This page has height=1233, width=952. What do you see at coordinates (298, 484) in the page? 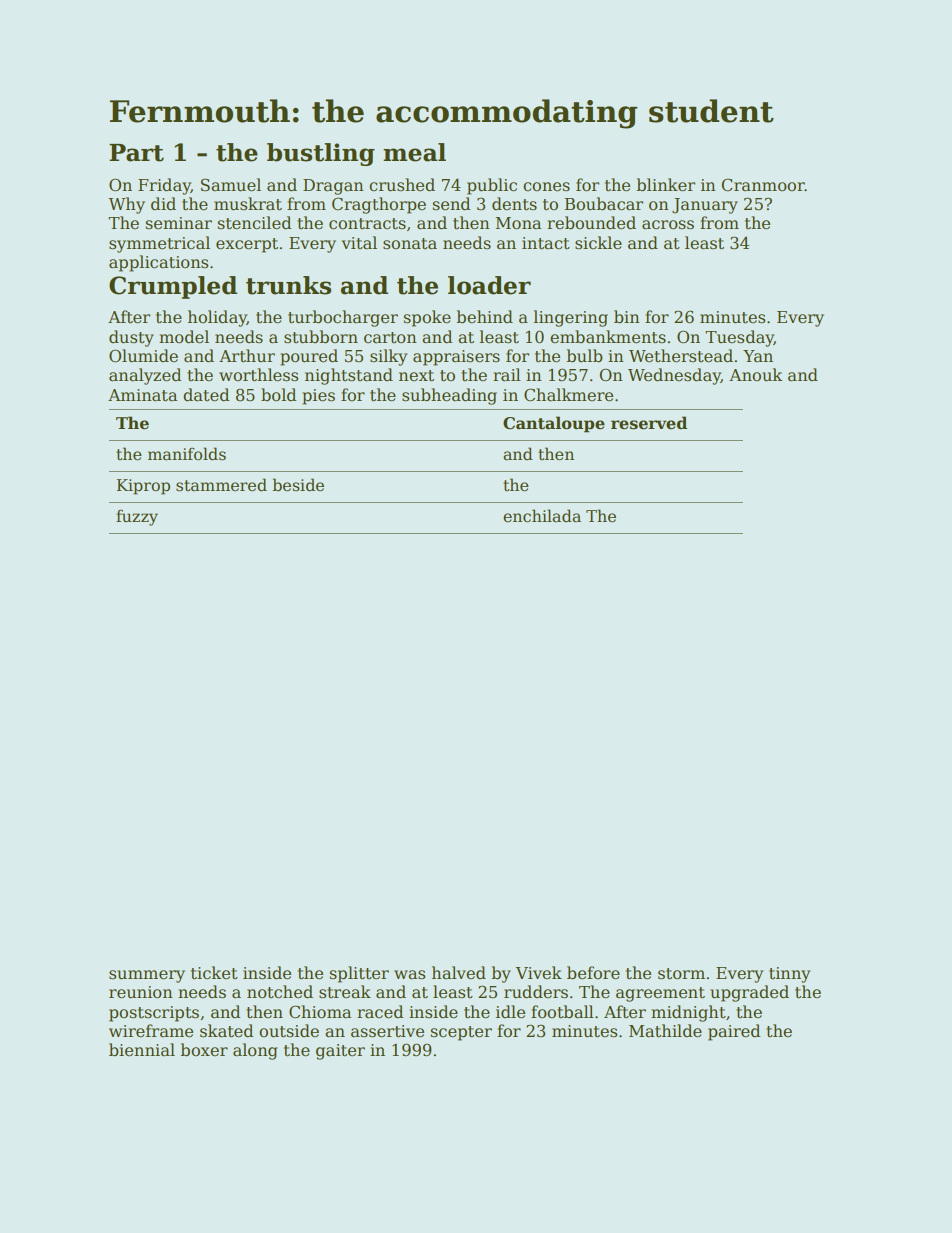
I see `beside` at bounding box center [298, 484].
